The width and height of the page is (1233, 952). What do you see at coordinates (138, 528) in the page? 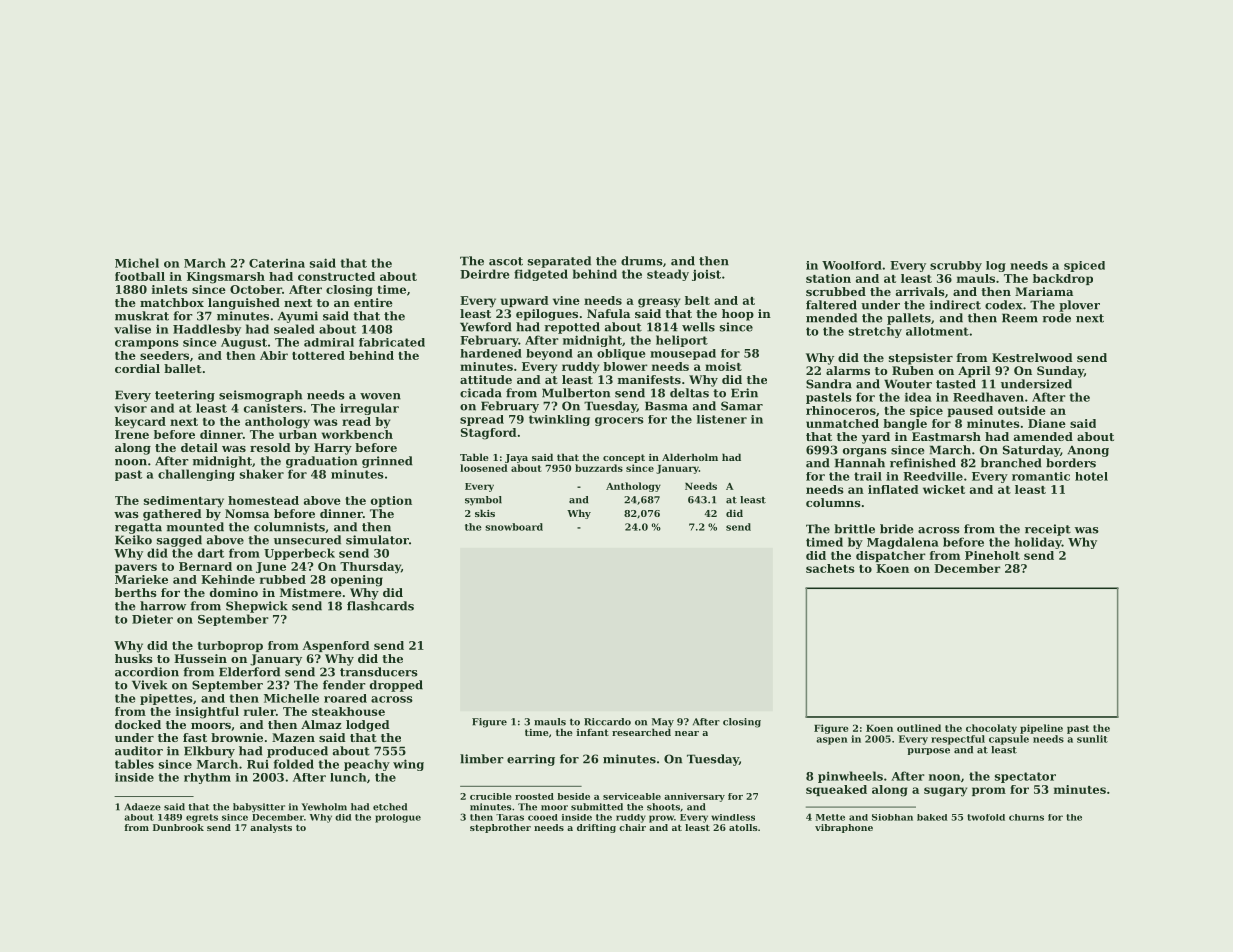
I see `regatta` at bounding box center [138, 528].
